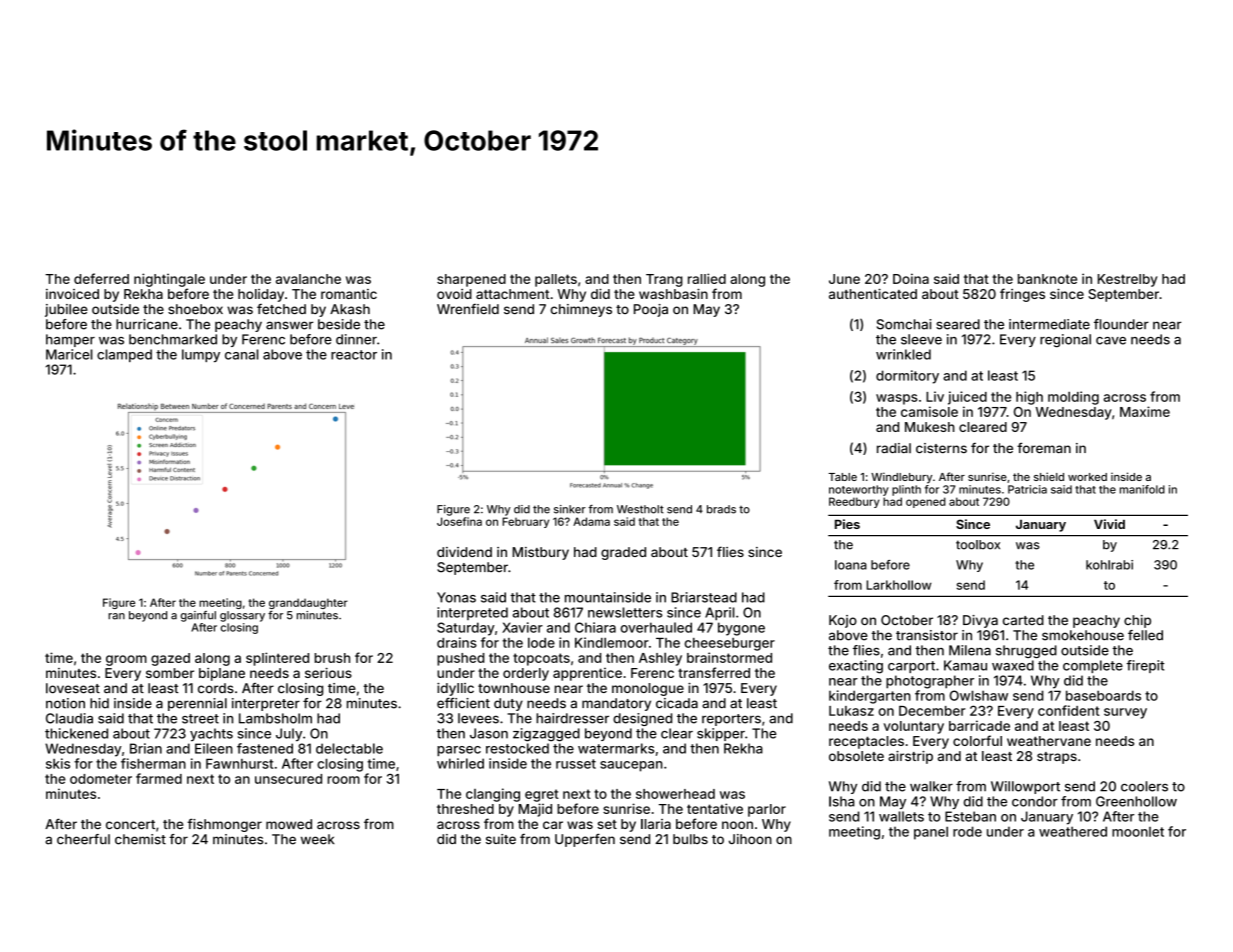 This document has height=952, width=1233. I want to click on shoebox, so click(195, 309).
